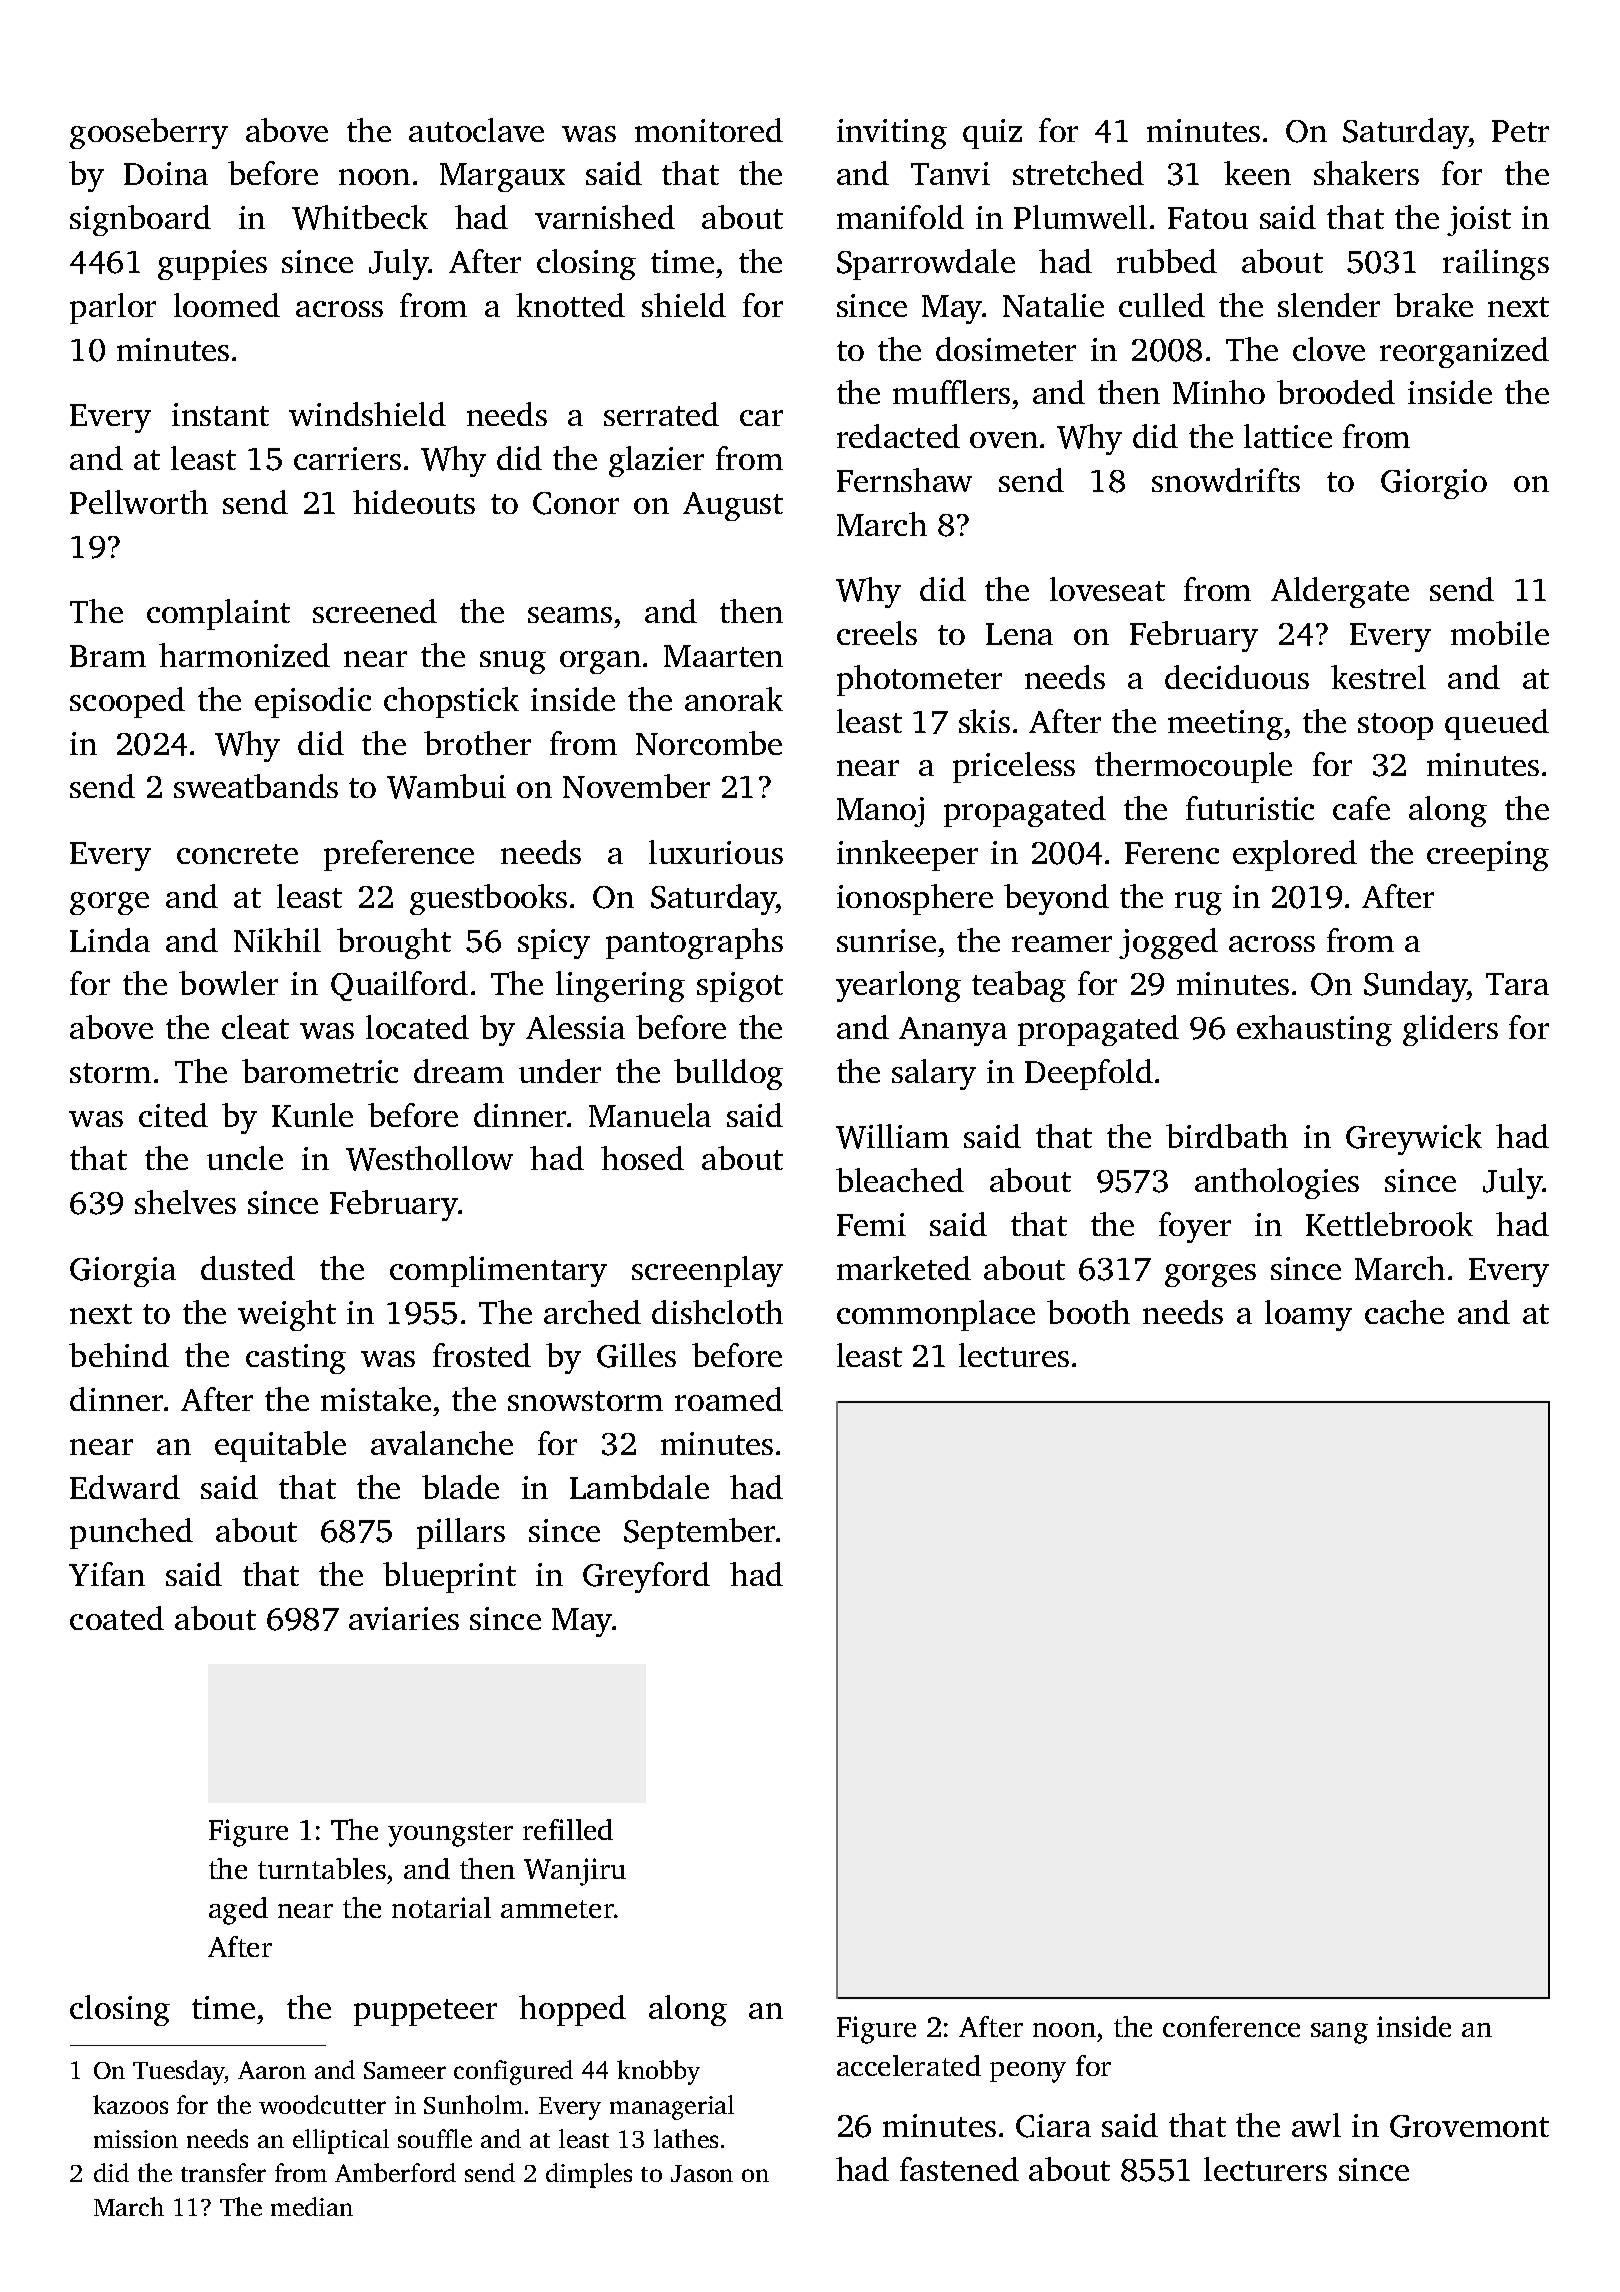 The height and width of the image is (2292, 1620). Describe the element at coordinates (110, 940) in the image. I see `Linda` at that location.
